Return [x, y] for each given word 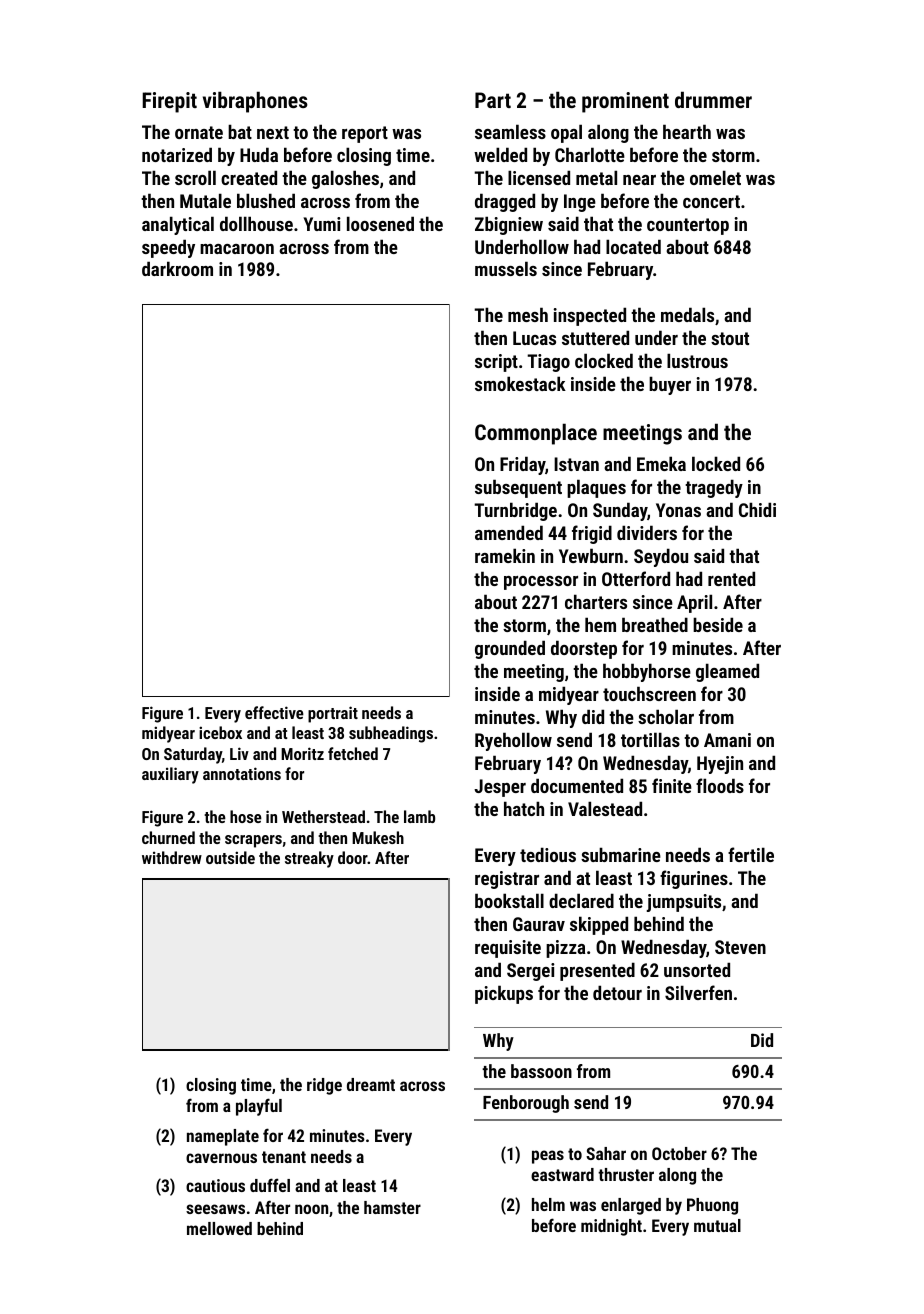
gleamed [727, 672]
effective [274, 712]
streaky [309, 859]
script [496, 363]
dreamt [371, 1084]
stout [730, 338]
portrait [333, 714]
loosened [380, 223]
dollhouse [256, 223]
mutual [717, 1225]
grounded [510, 649]
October [679, 1153]
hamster [392, 1207]
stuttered [595, 337]
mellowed [219, 1228]
